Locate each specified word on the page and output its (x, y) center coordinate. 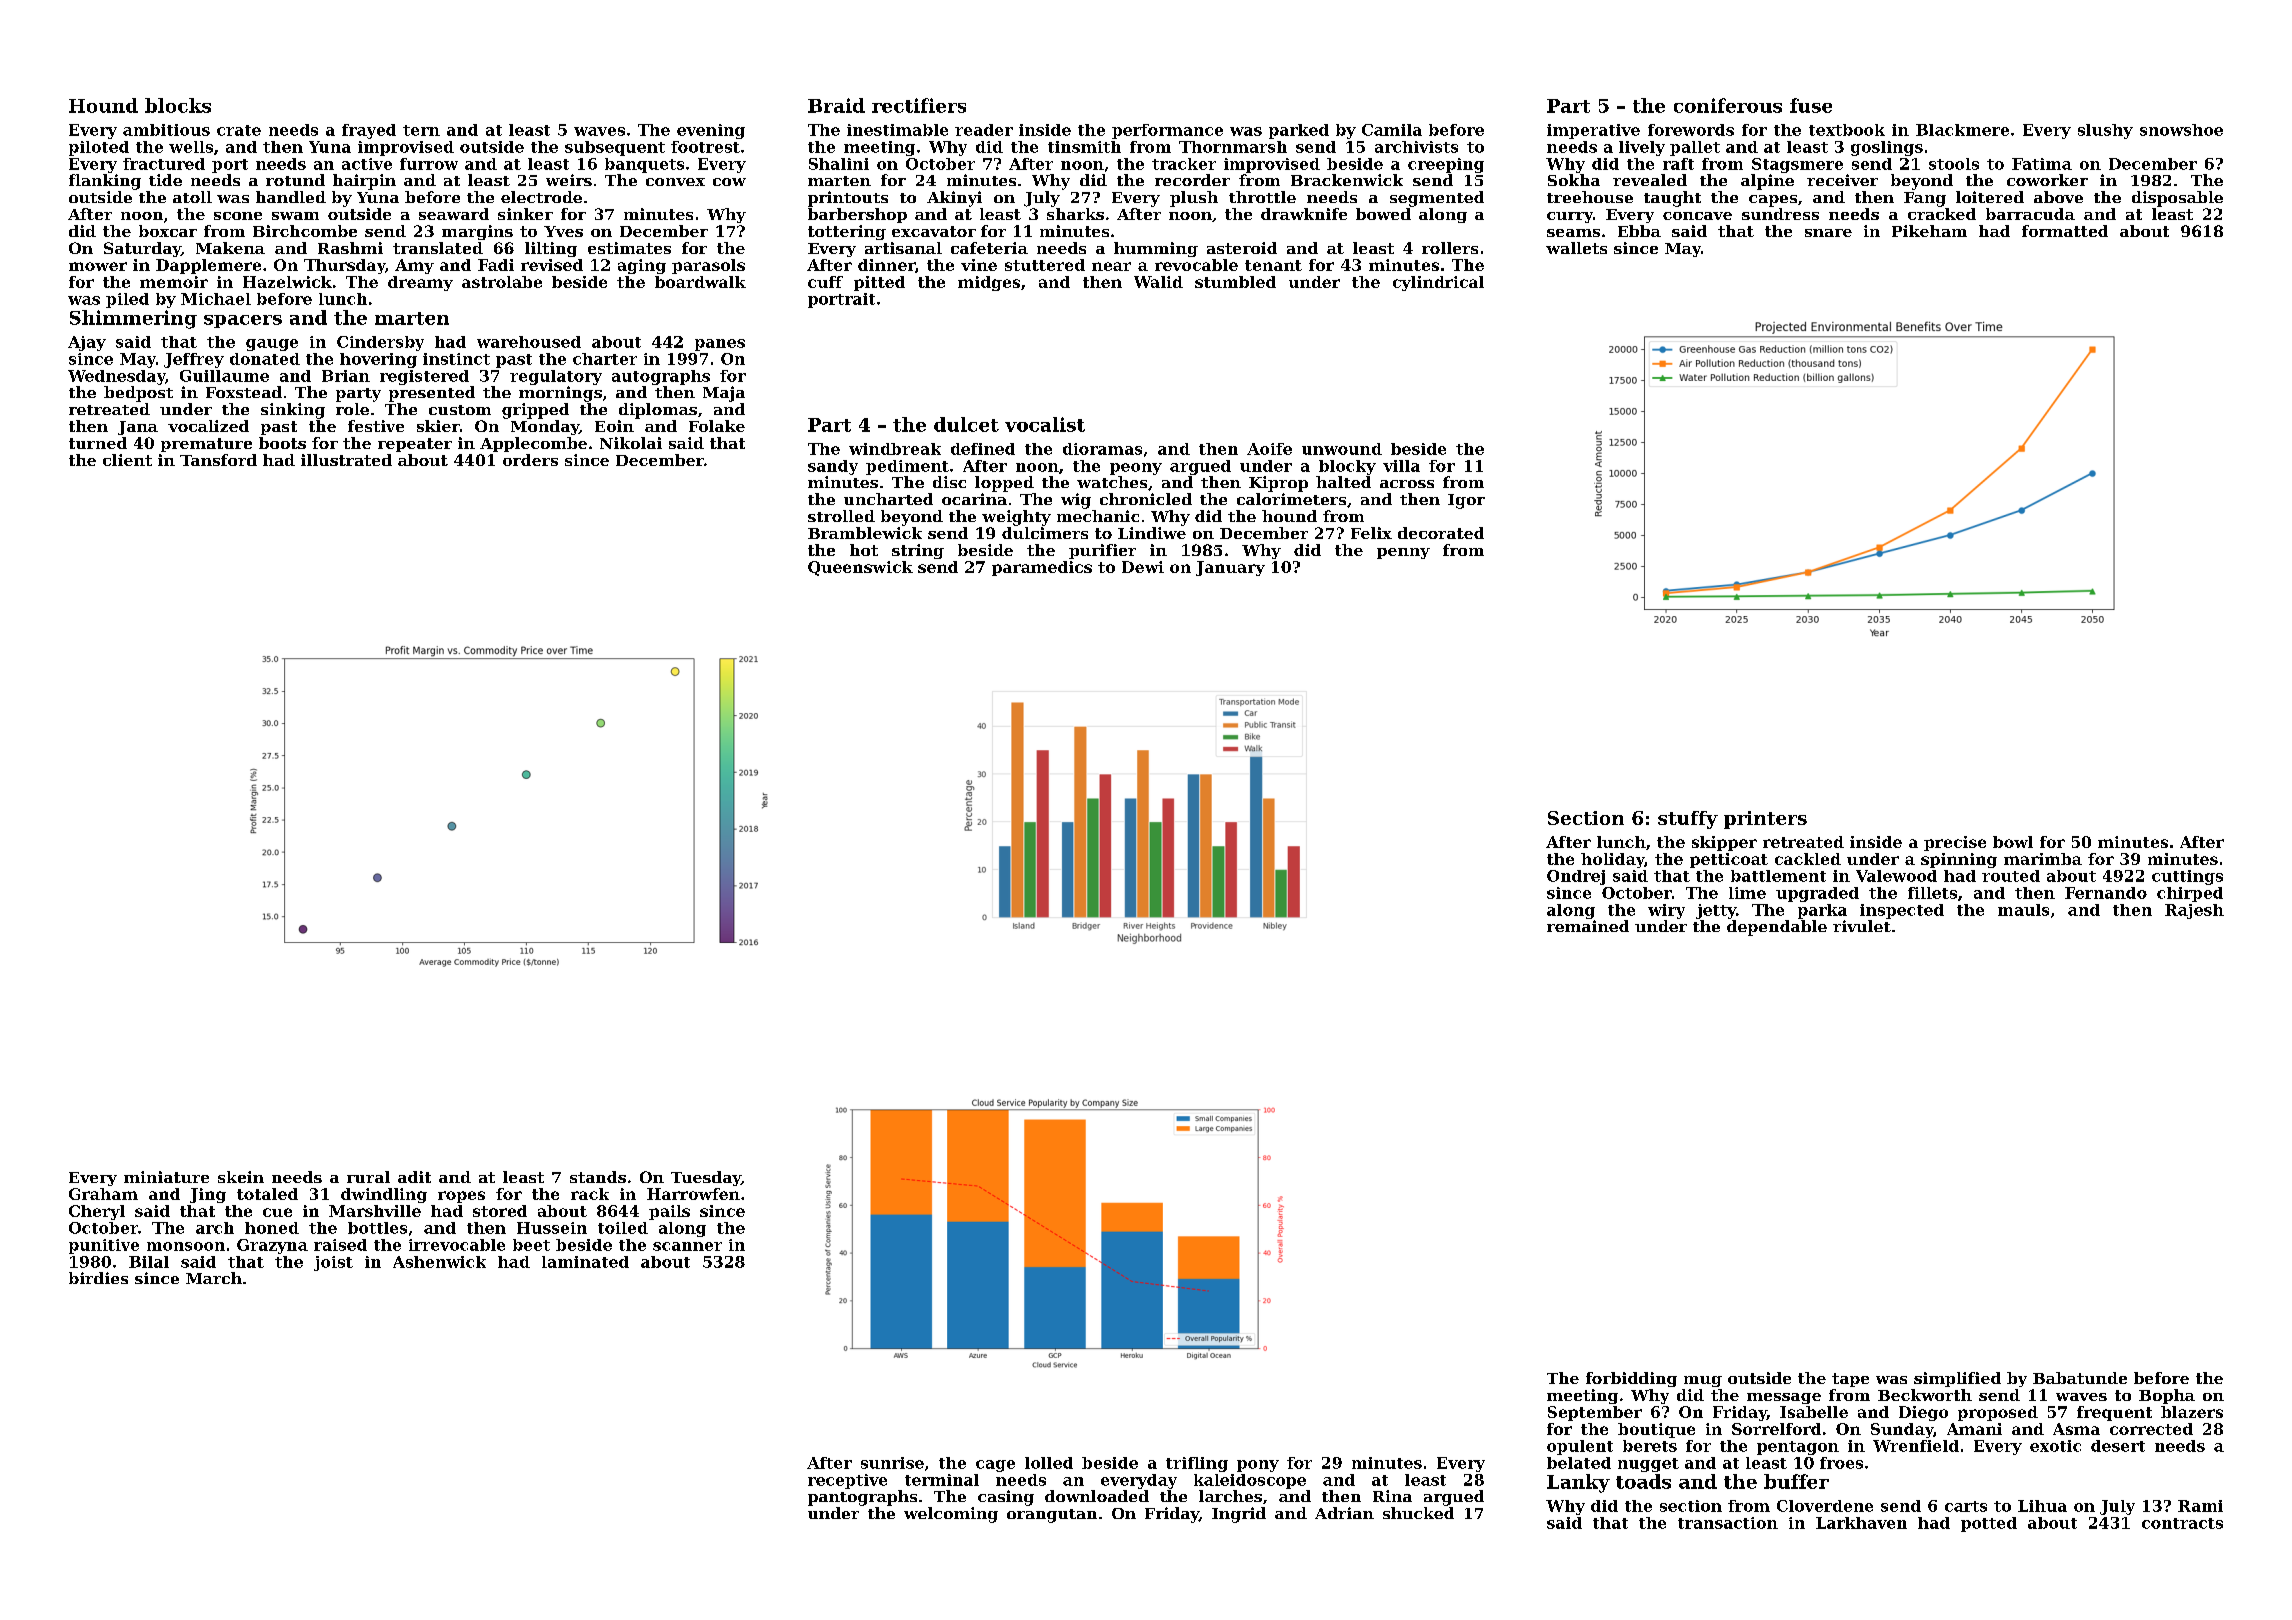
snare (1828, 233)
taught (1672, 199)
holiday (1613, 860)
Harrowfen (693, 1194)
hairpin (364, 182)
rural (368, 1177)
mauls (2023, 910)
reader (984, 130)
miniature (166, 1177)
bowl (2013, 842)
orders (530, 460)
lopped (1004, 484)
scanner (687, 1246)
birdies (98, 1278)
